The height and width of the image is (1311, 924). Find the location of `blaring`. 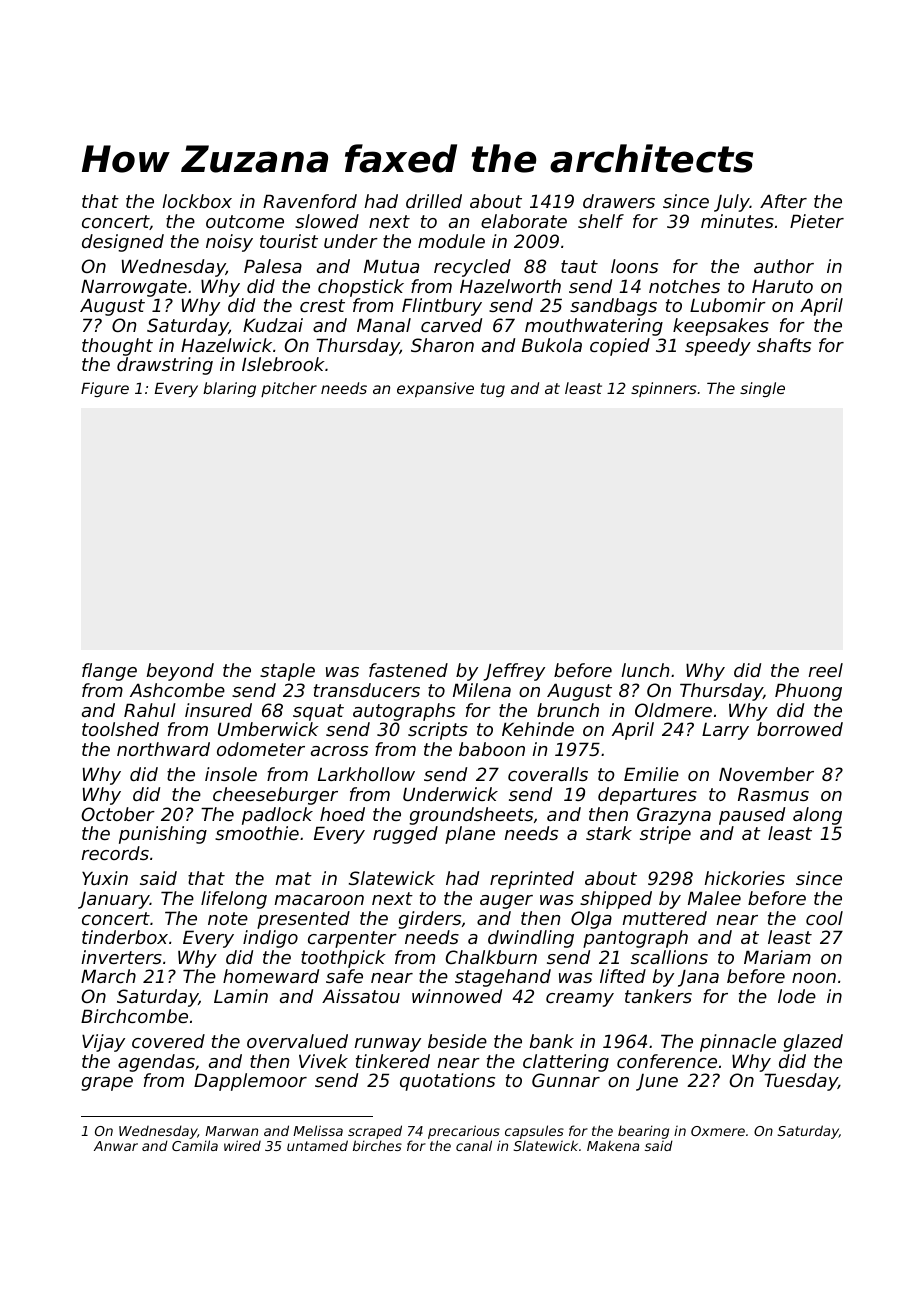

blaring is located at coordinates (229, 389).
